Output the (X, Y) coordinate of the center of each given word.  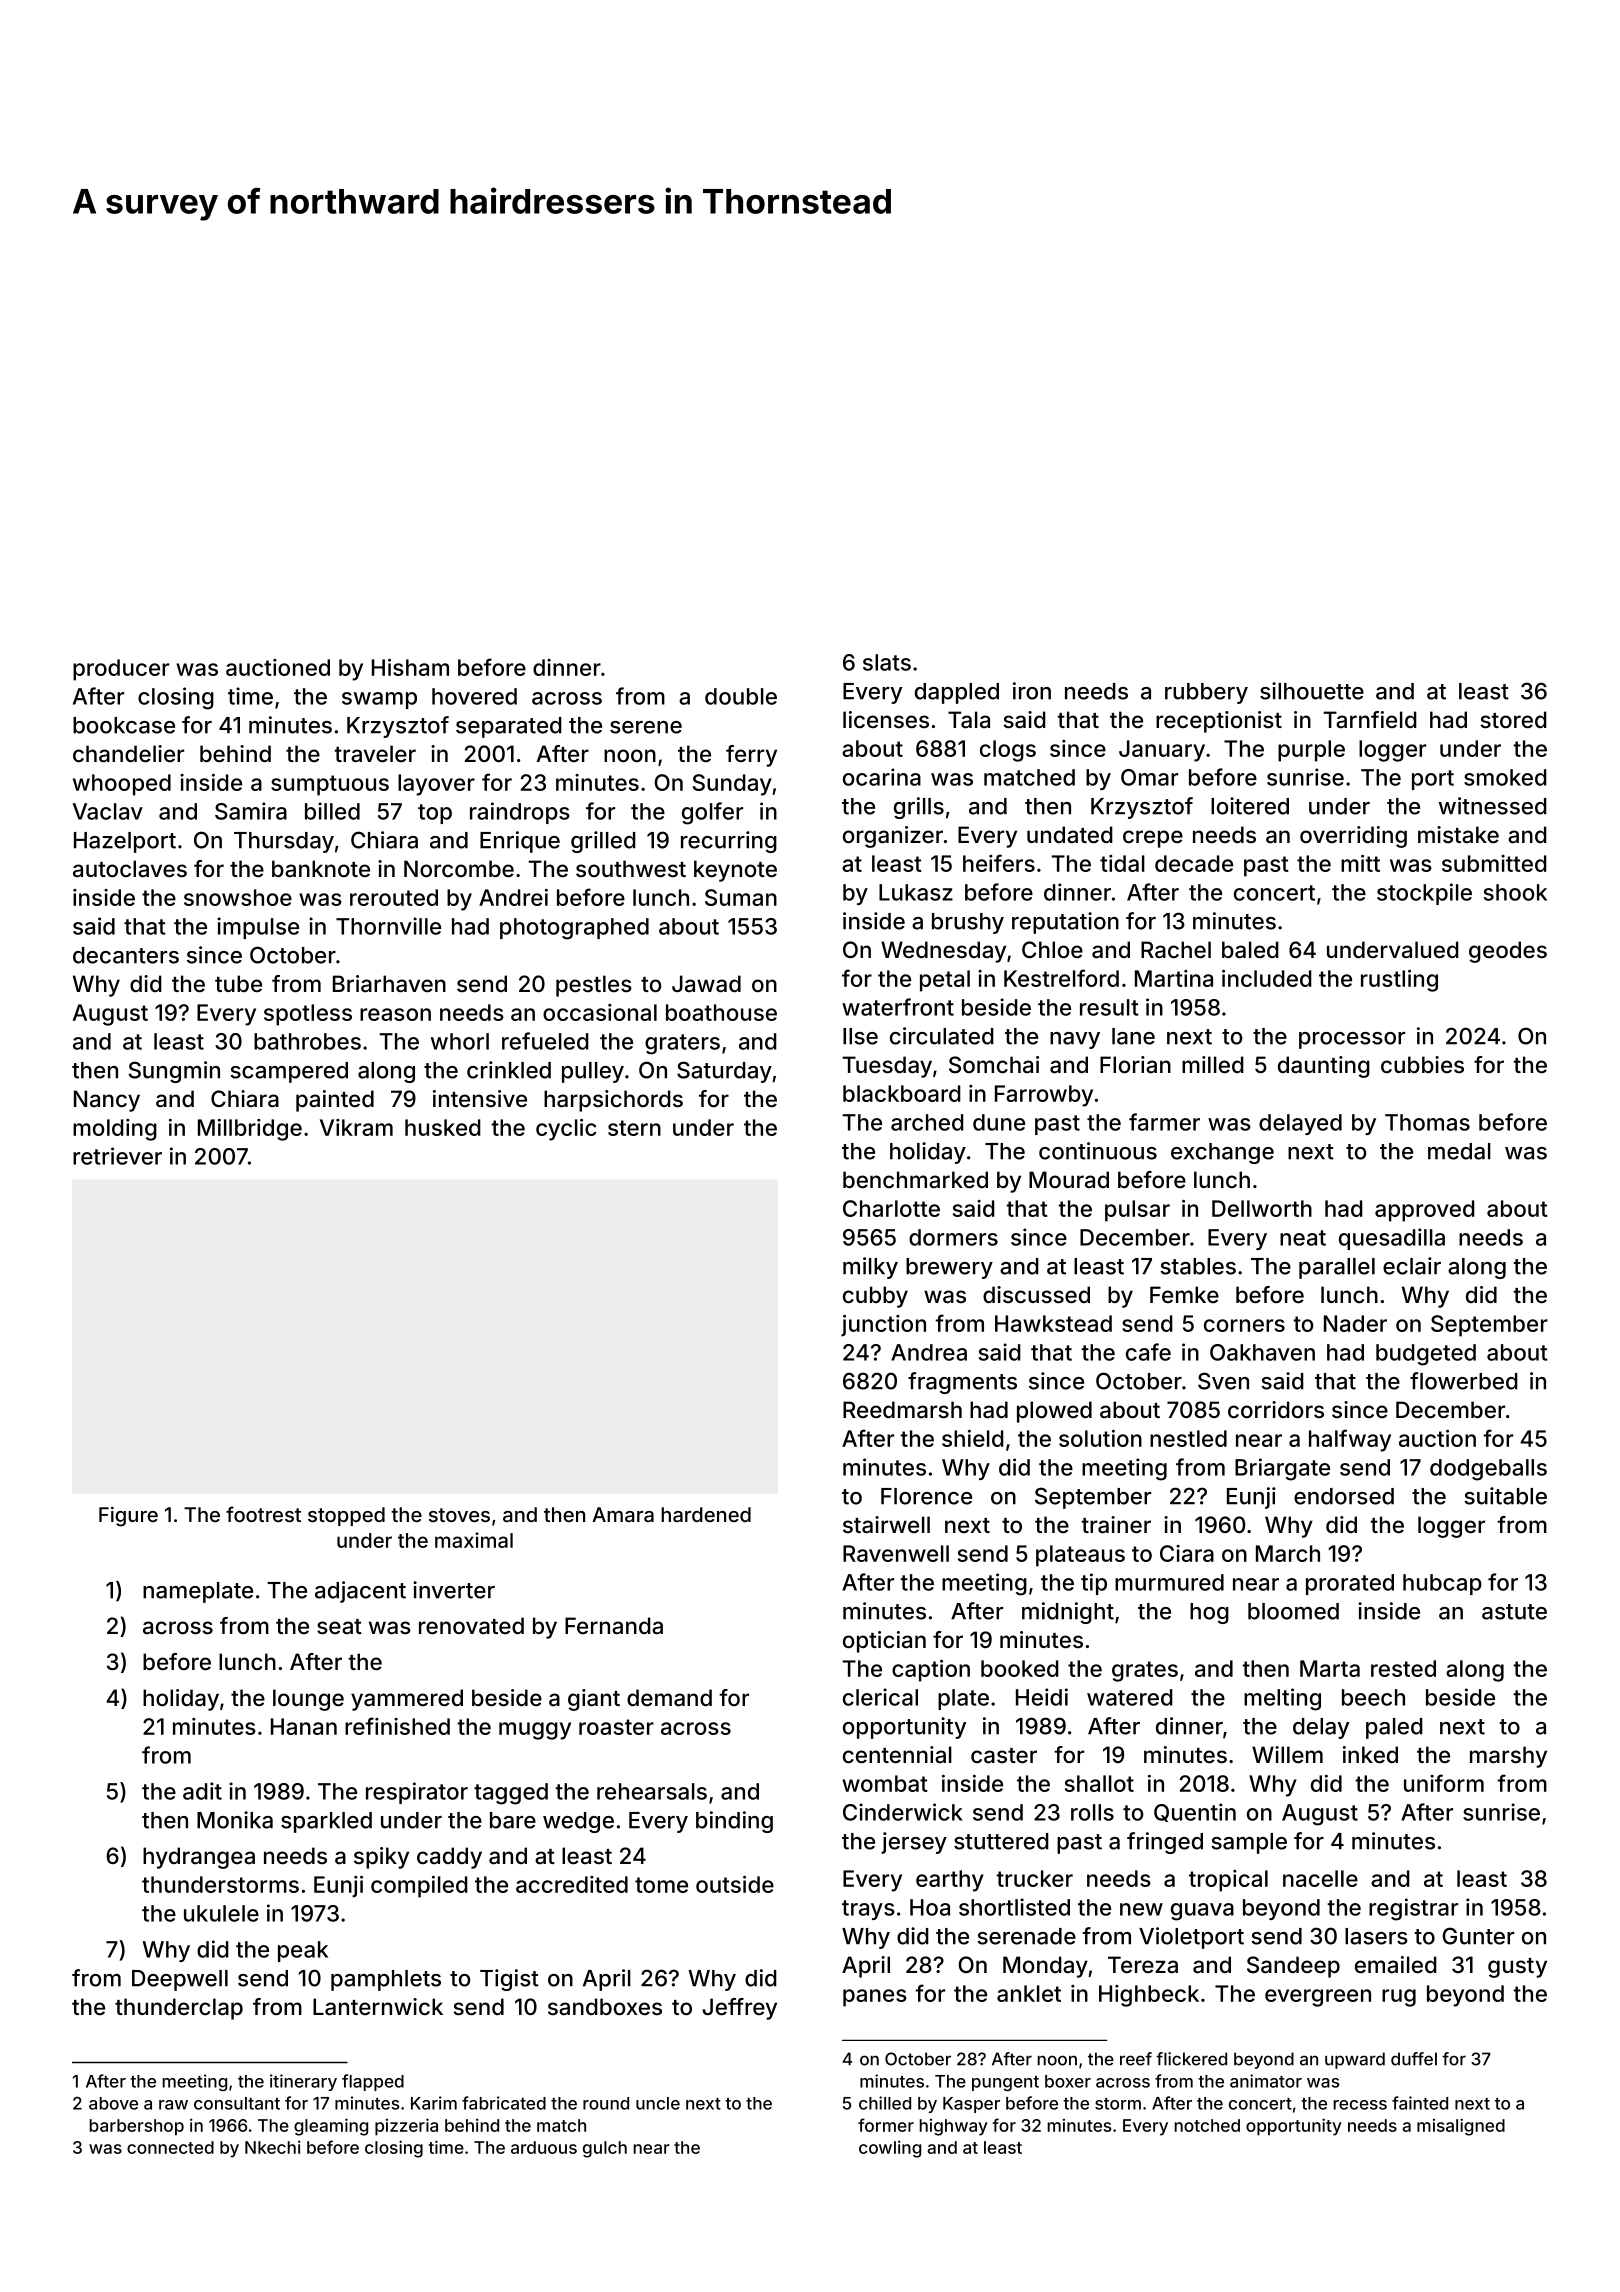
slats (887, 662)
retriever (117, 1156)
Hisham (410, 667)
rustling (1399, 981)
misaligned (1461, 2127)
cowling (890, 2149)
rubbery (1206, 693)
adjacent (360, 1592)
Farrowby (1044, 1096)
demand (669, 1698)
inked (1370, 1754)
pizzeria (406, 2127)
